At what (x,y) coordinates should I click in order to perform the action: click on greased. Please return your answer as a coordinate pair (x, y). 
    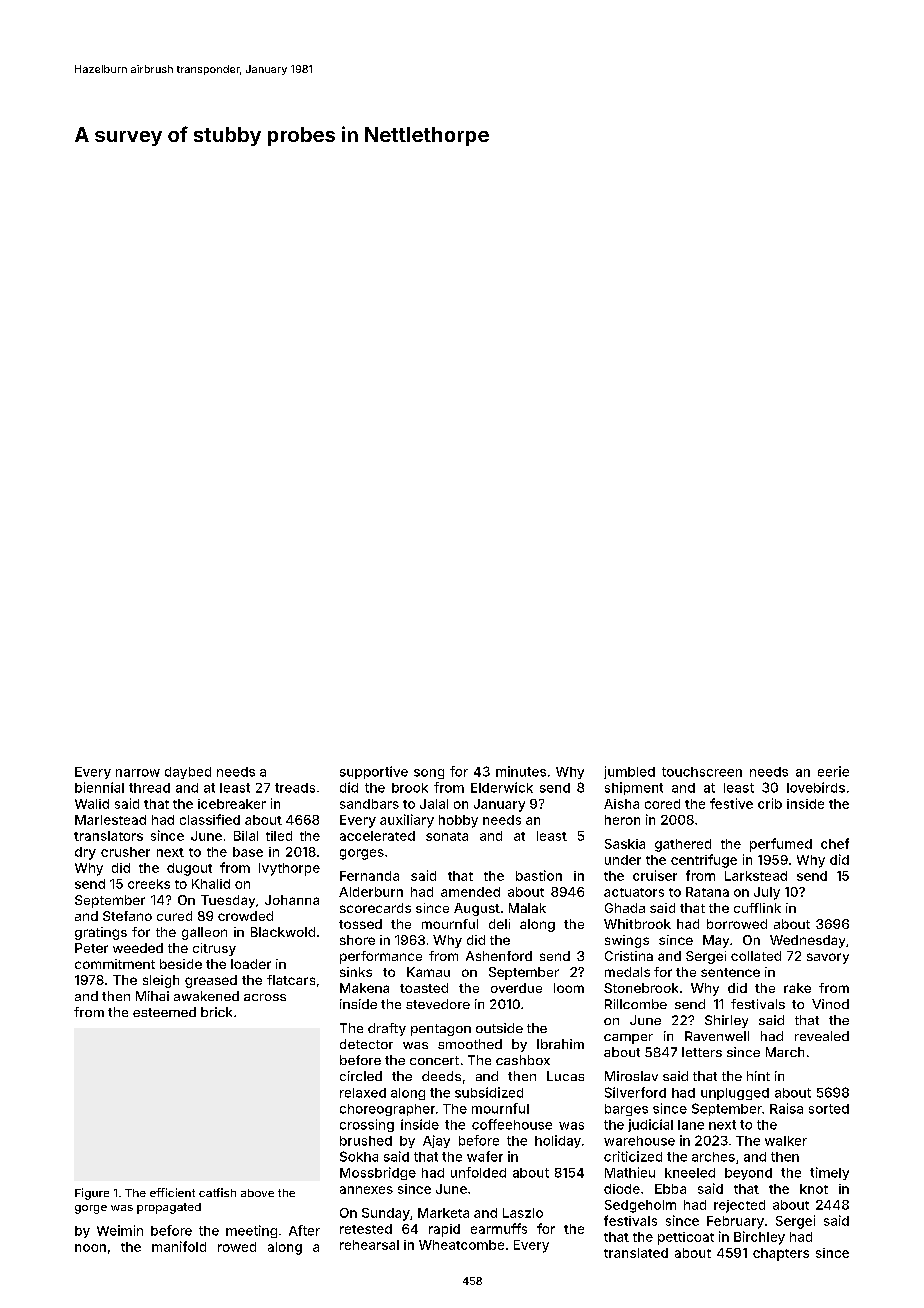
    Looking at the image, I should click on (211, 981).
